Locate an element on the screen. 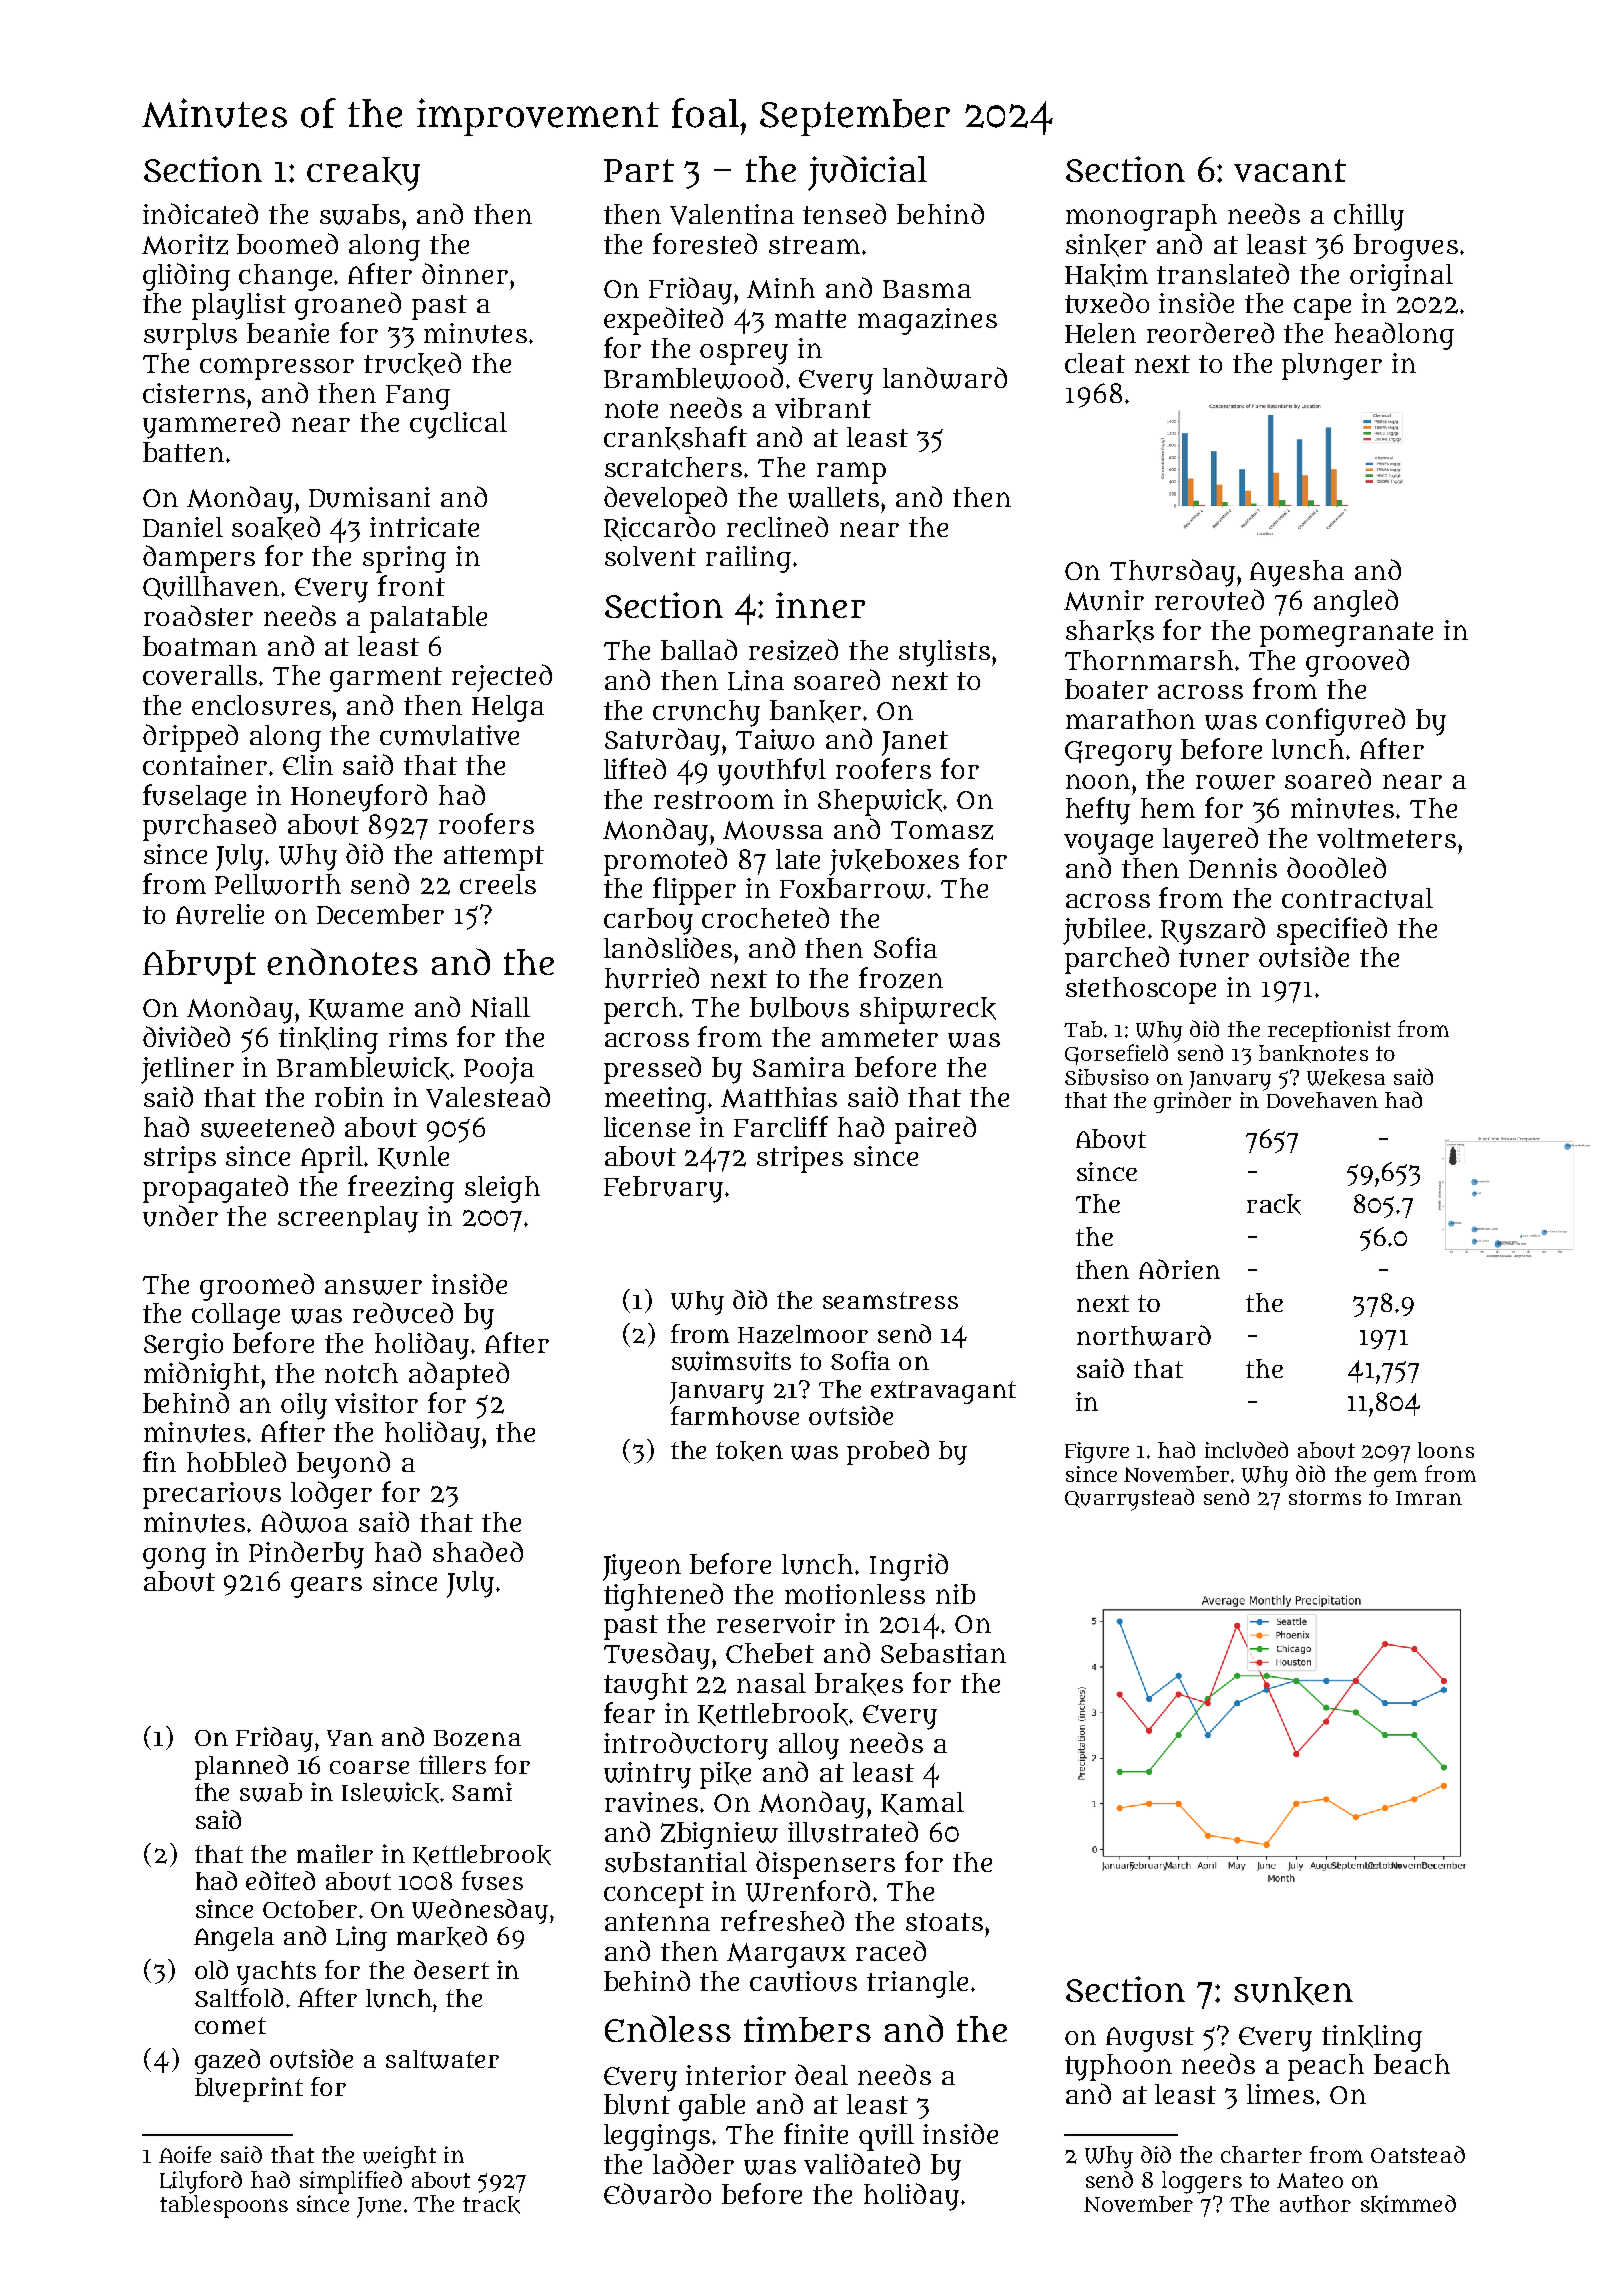 This screenshot has height=2292, width=1620. Part is located at coordinates (639, 170).
